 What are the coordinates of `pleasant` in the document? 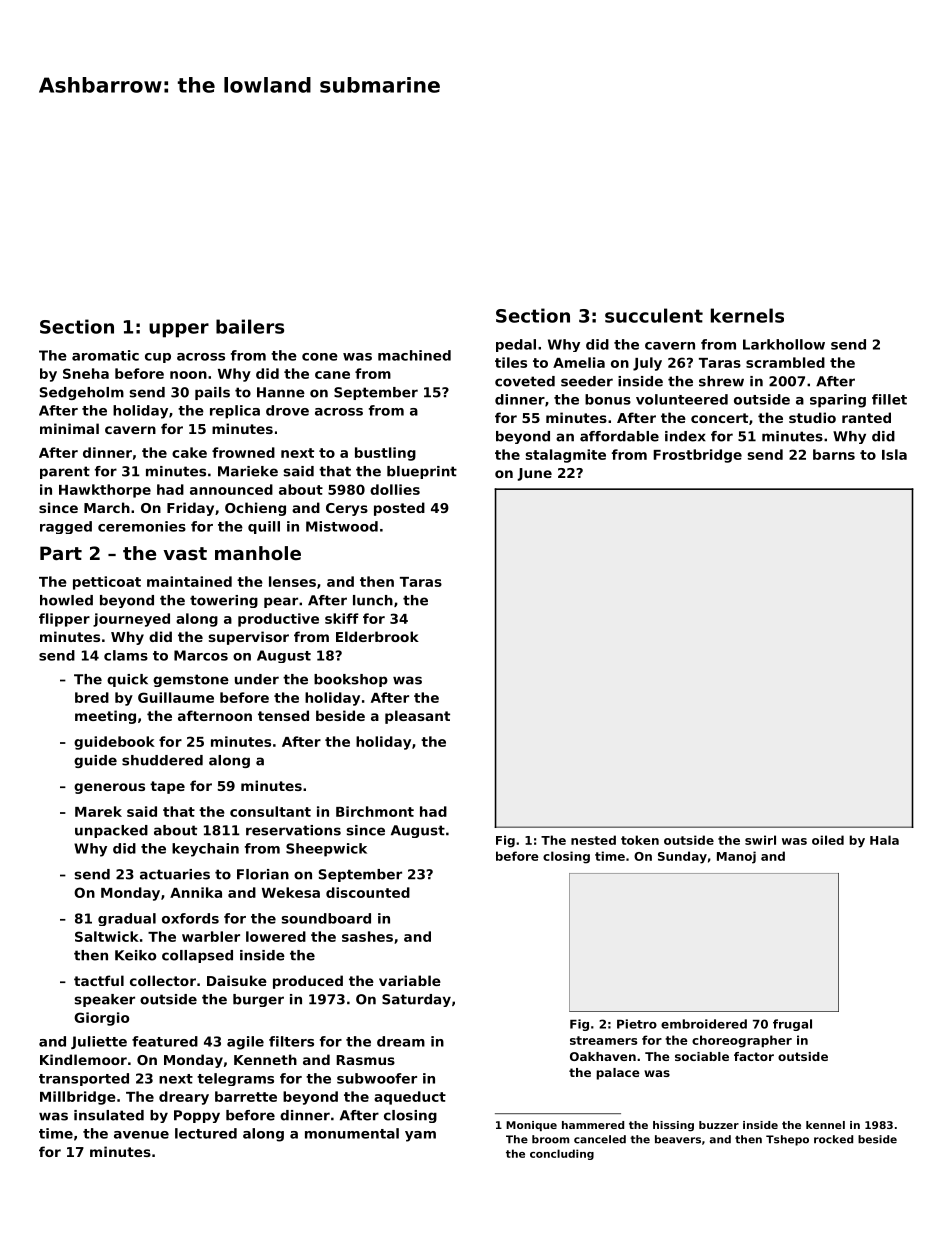 It's located at (417, 717).
